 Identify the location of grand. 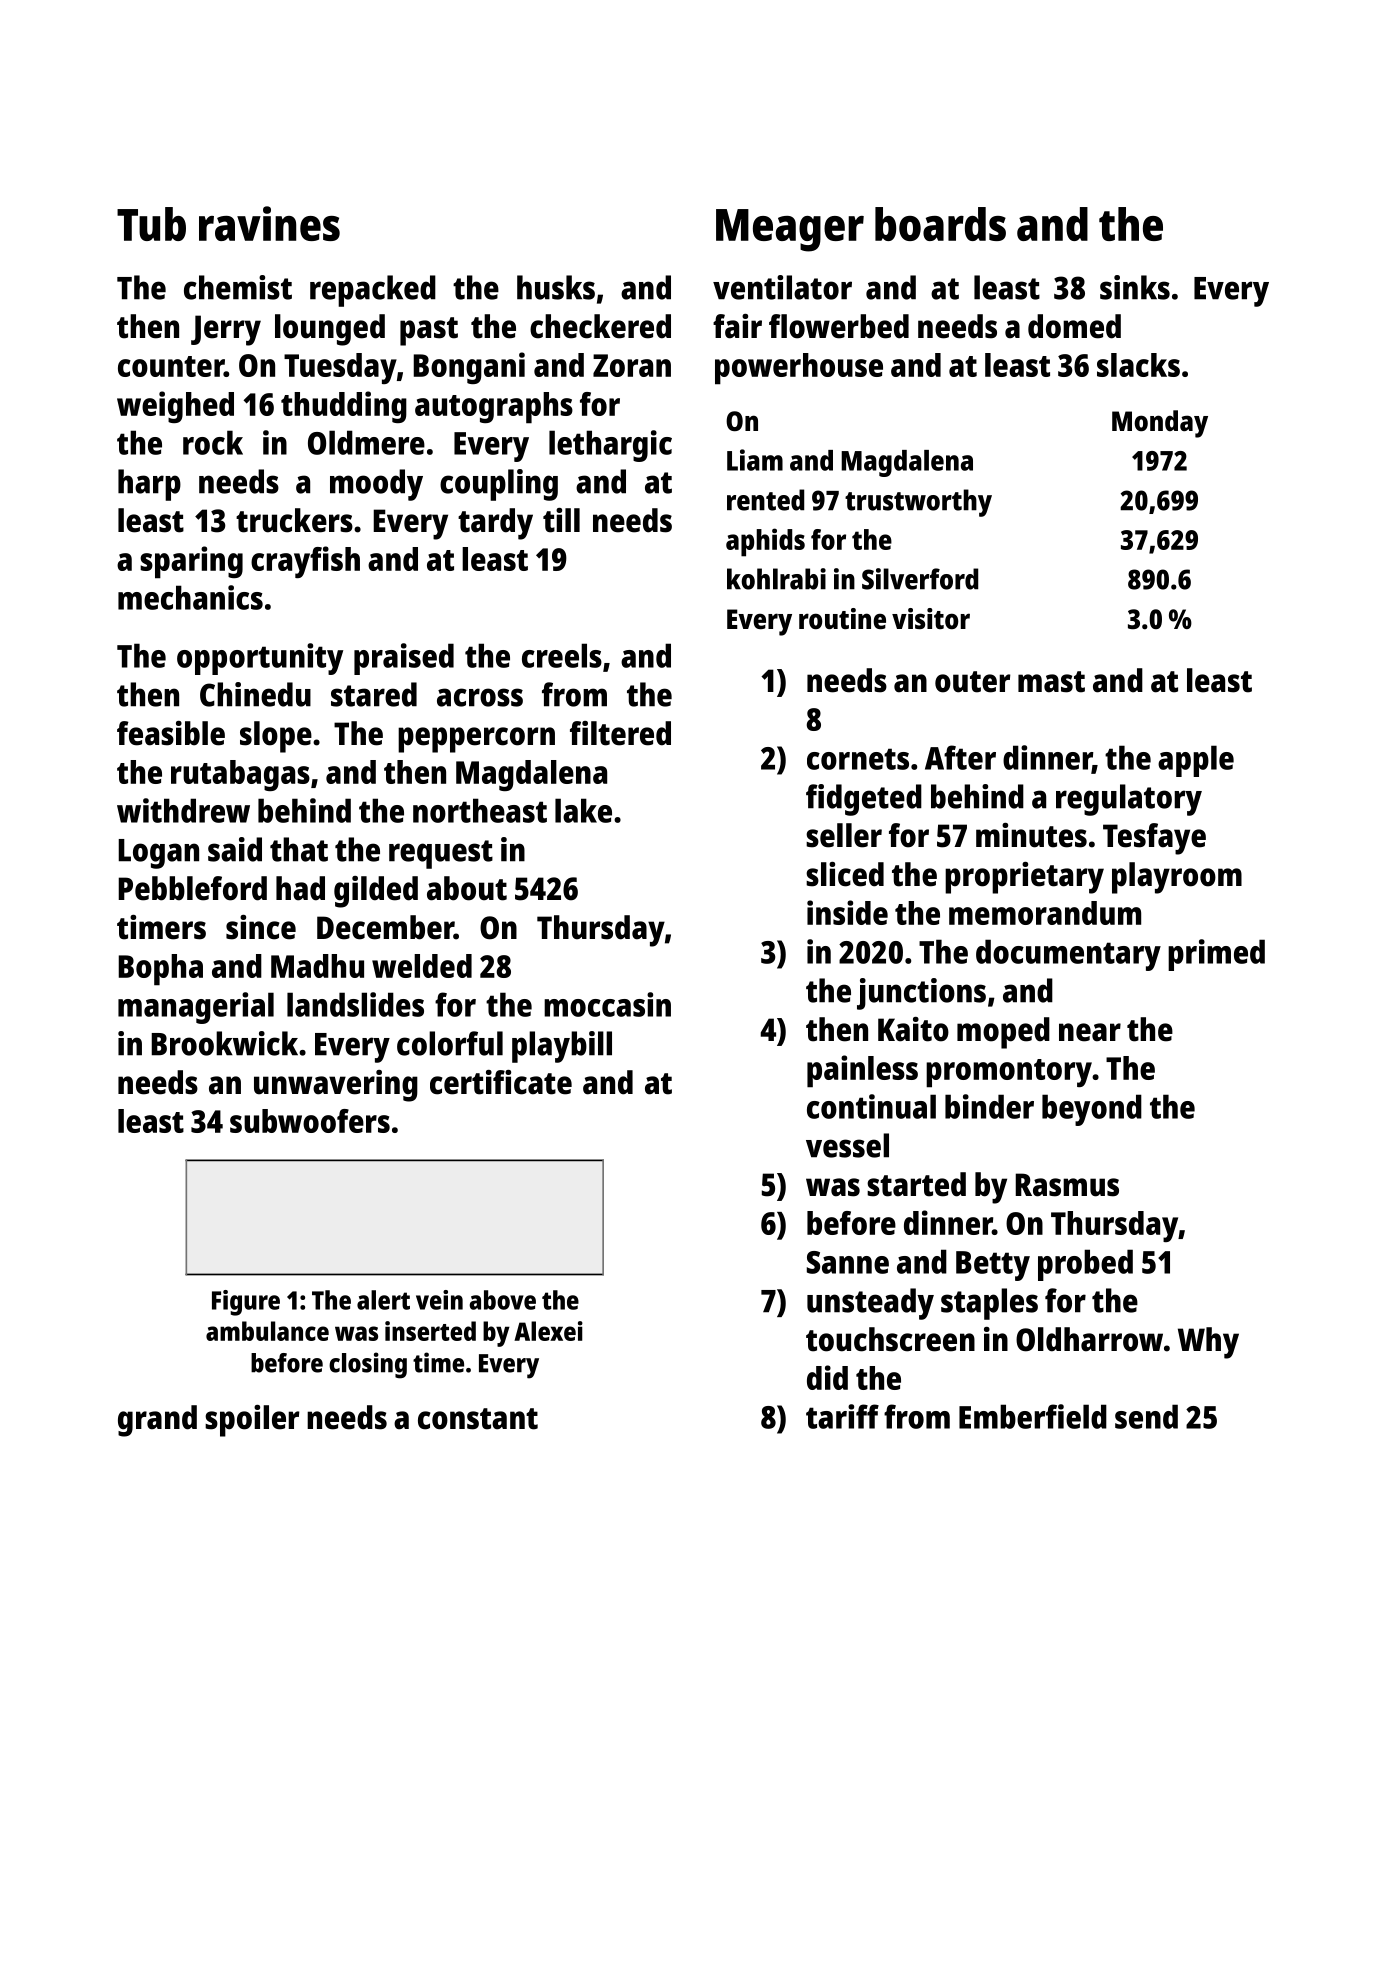
(157, 1421).
